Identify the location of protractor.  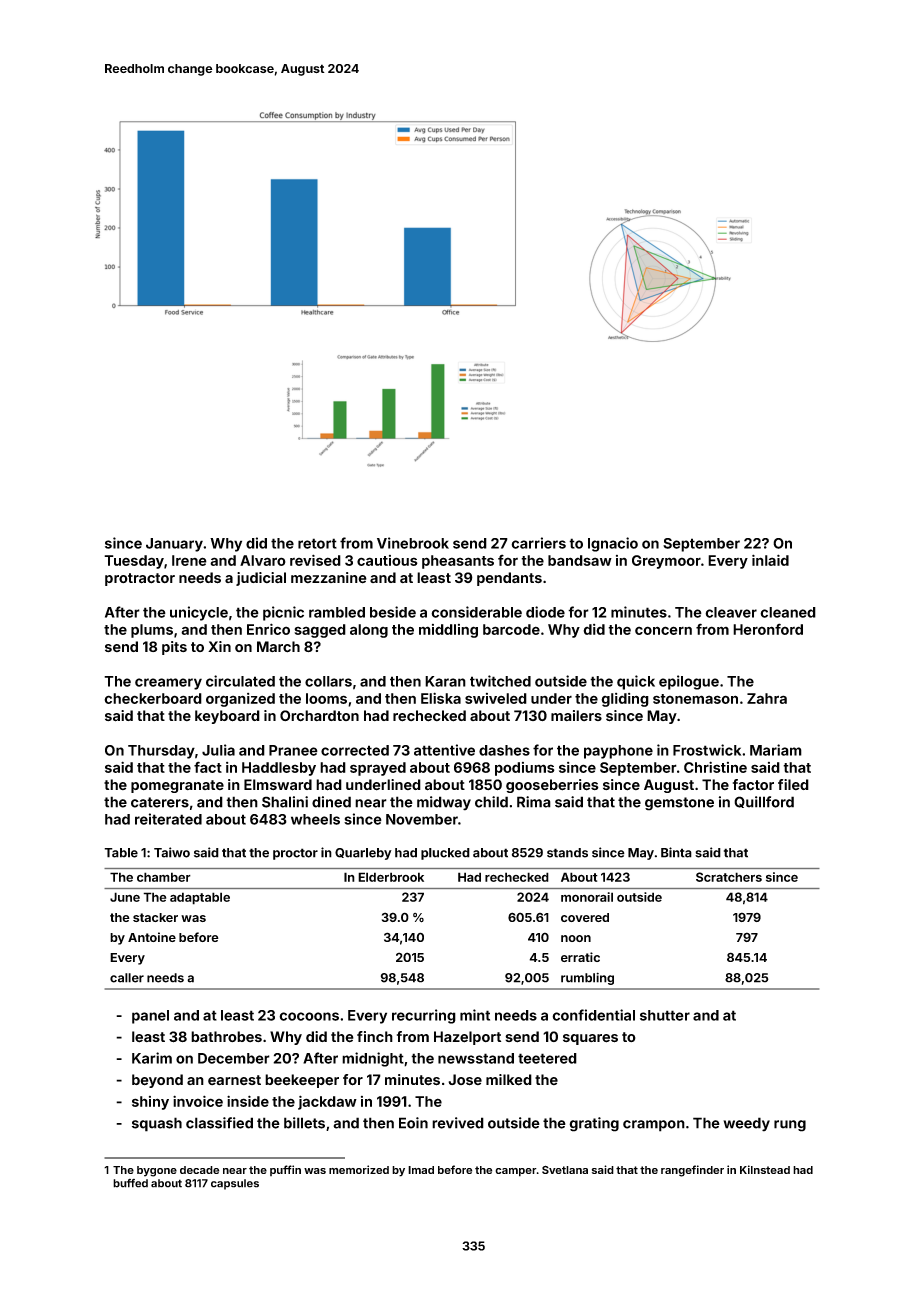
(140, 579).
